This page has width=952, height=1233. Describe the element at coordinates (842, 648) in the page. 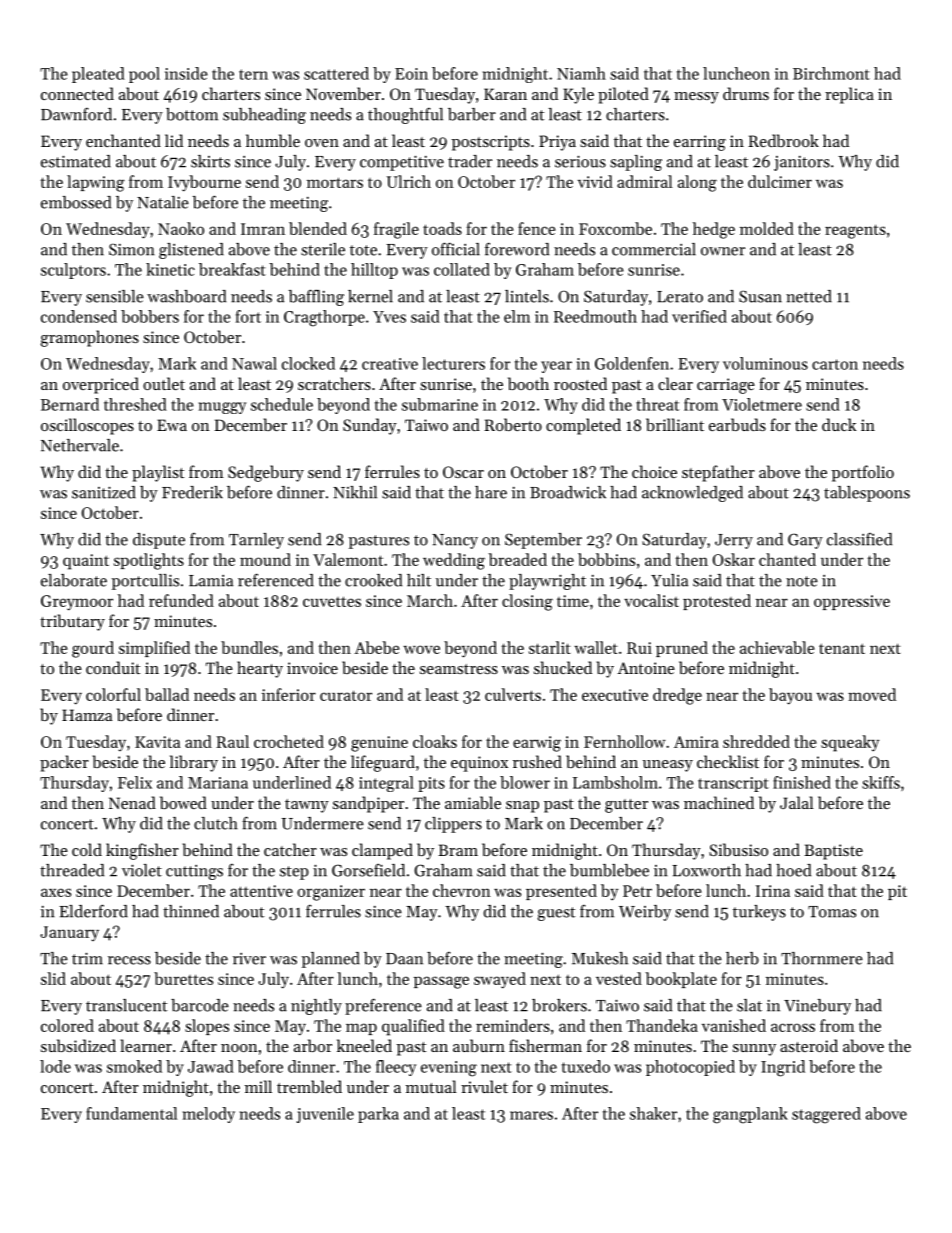

I see `tenant` at that location.
